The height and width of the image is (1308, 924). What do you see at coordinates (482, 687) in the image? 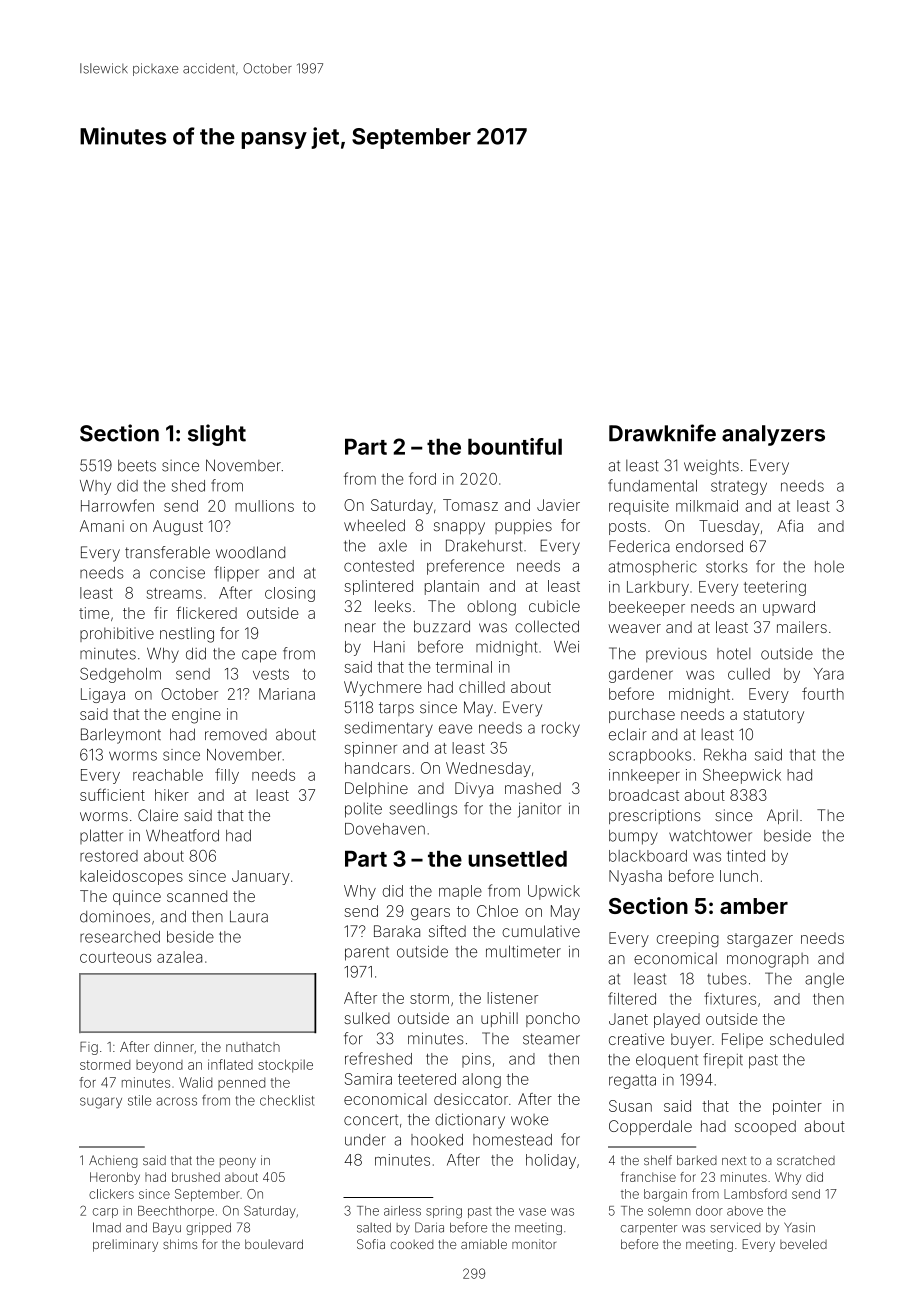
I see `chilled` at bounding box center [482, 687].
